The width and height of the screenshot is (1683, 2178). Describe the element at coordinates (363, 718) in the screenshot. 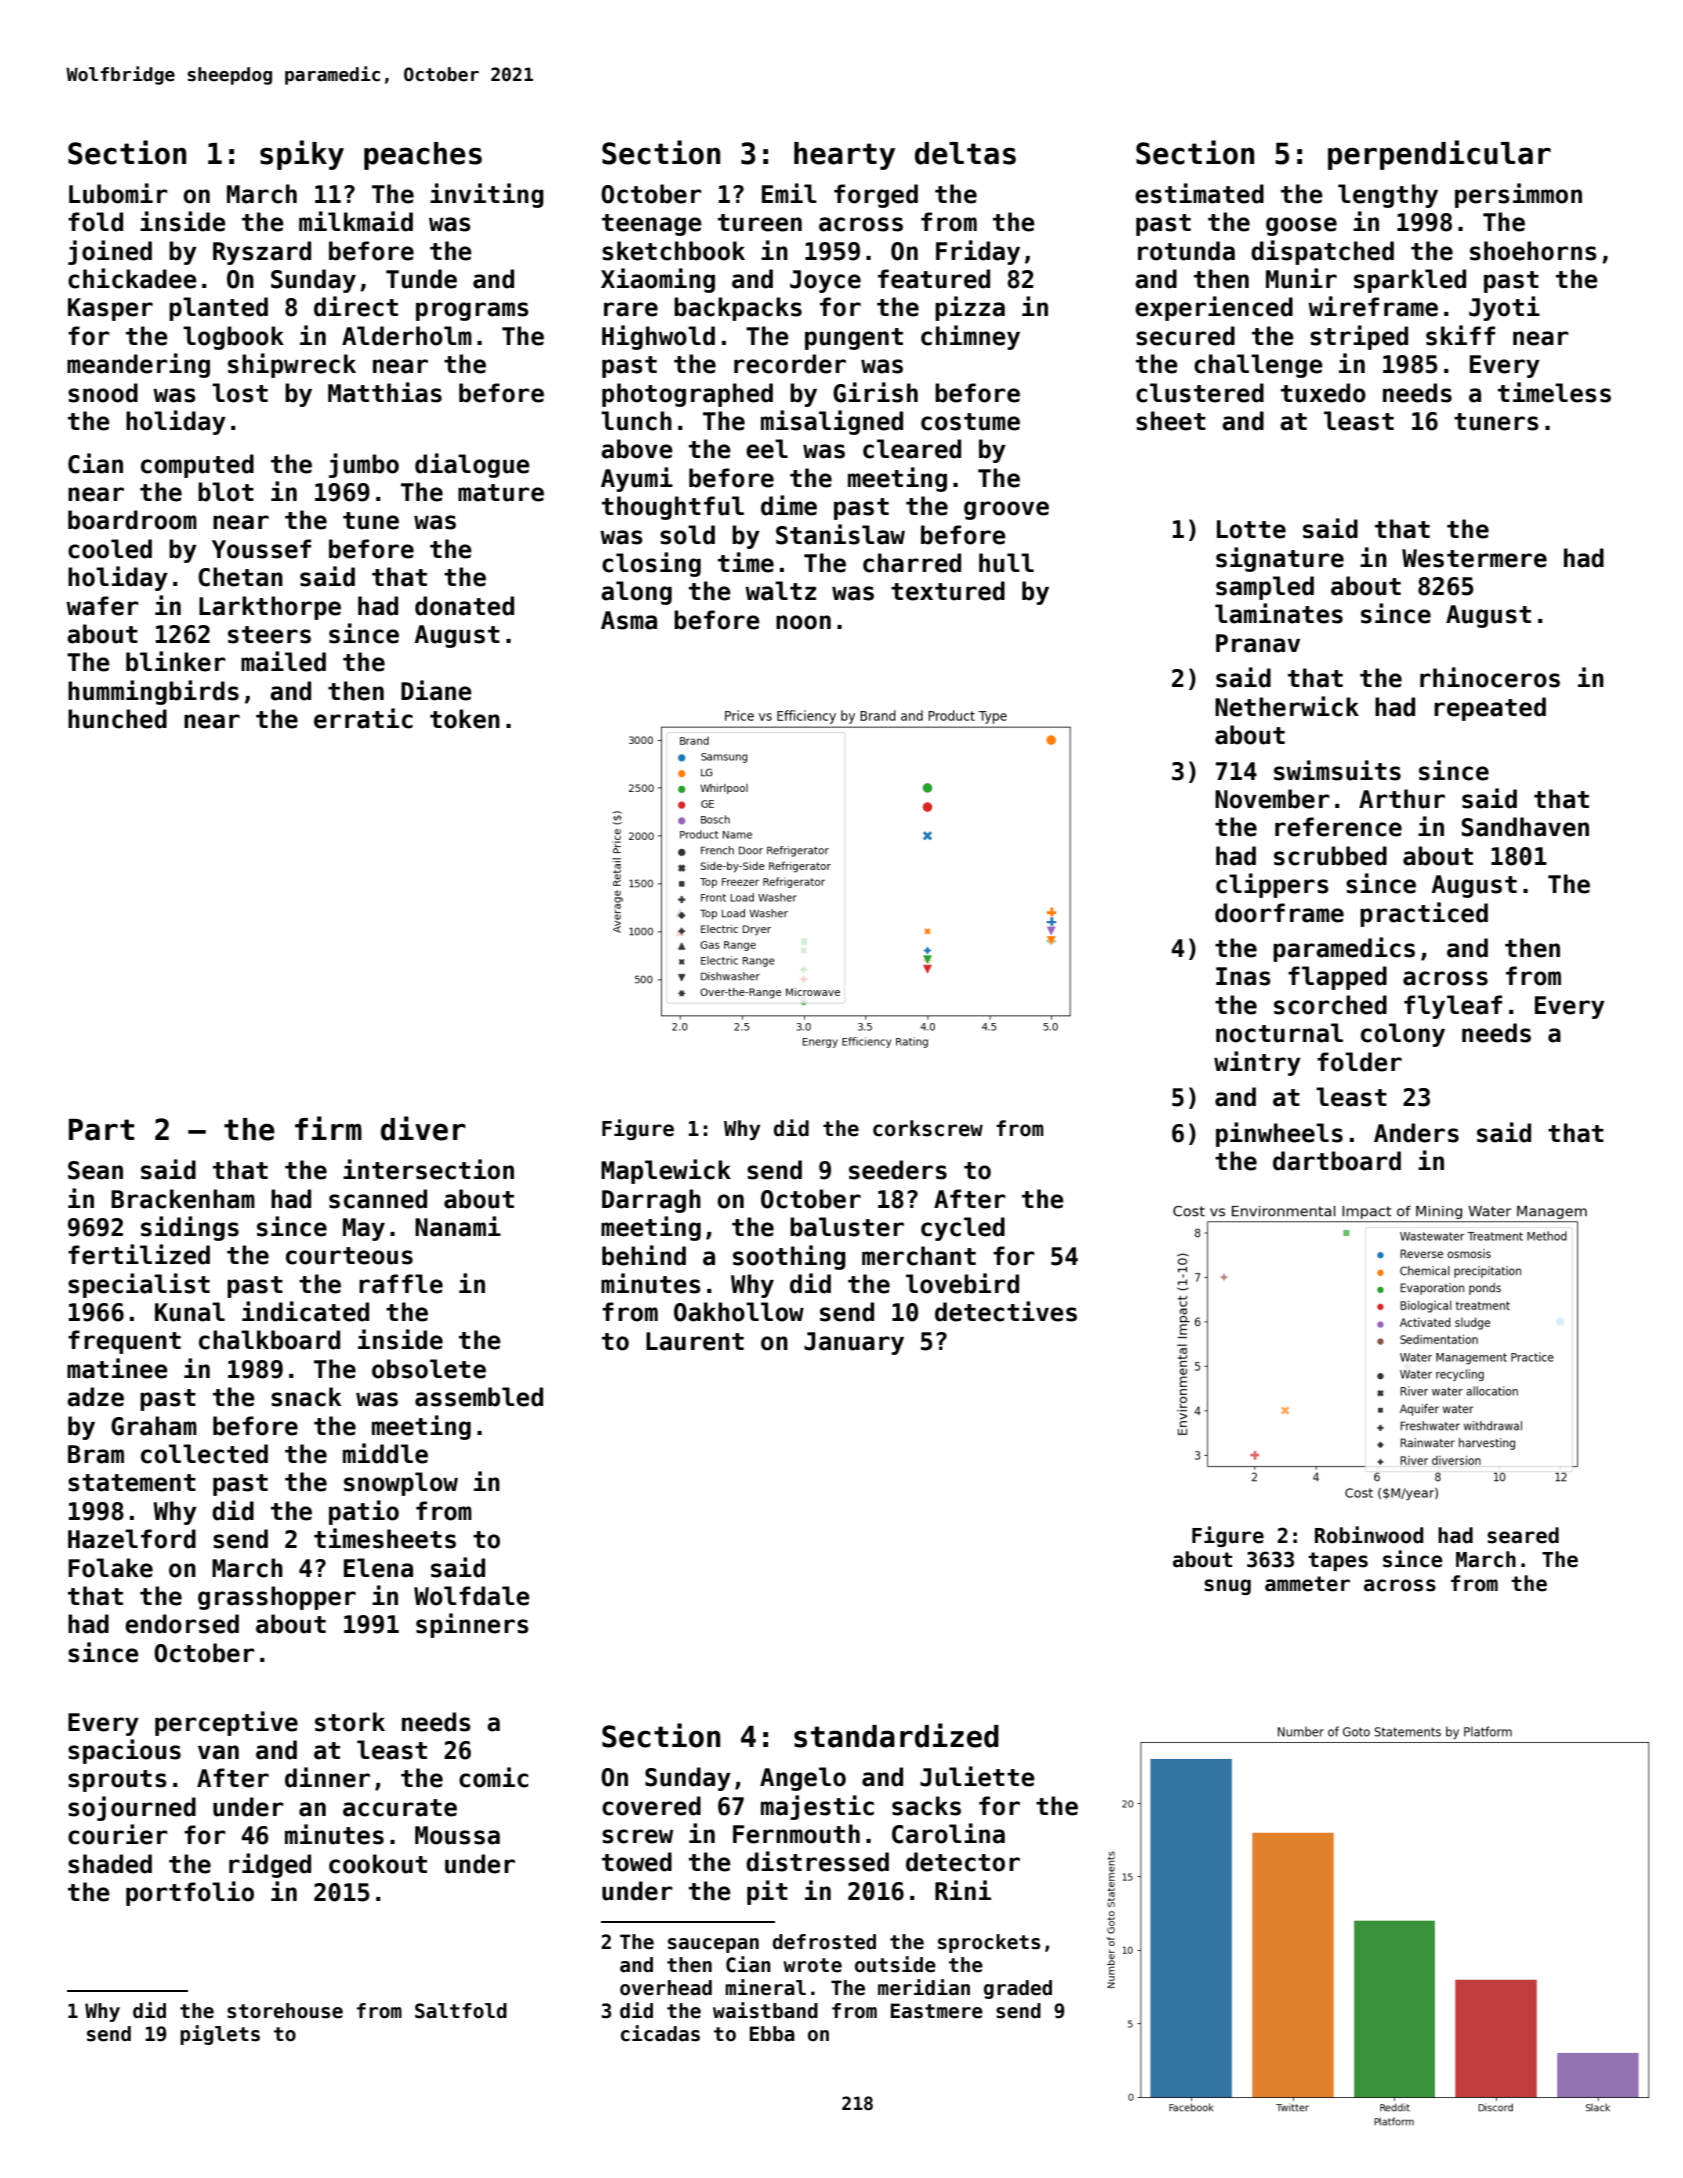

I see `erratic` at that location.
